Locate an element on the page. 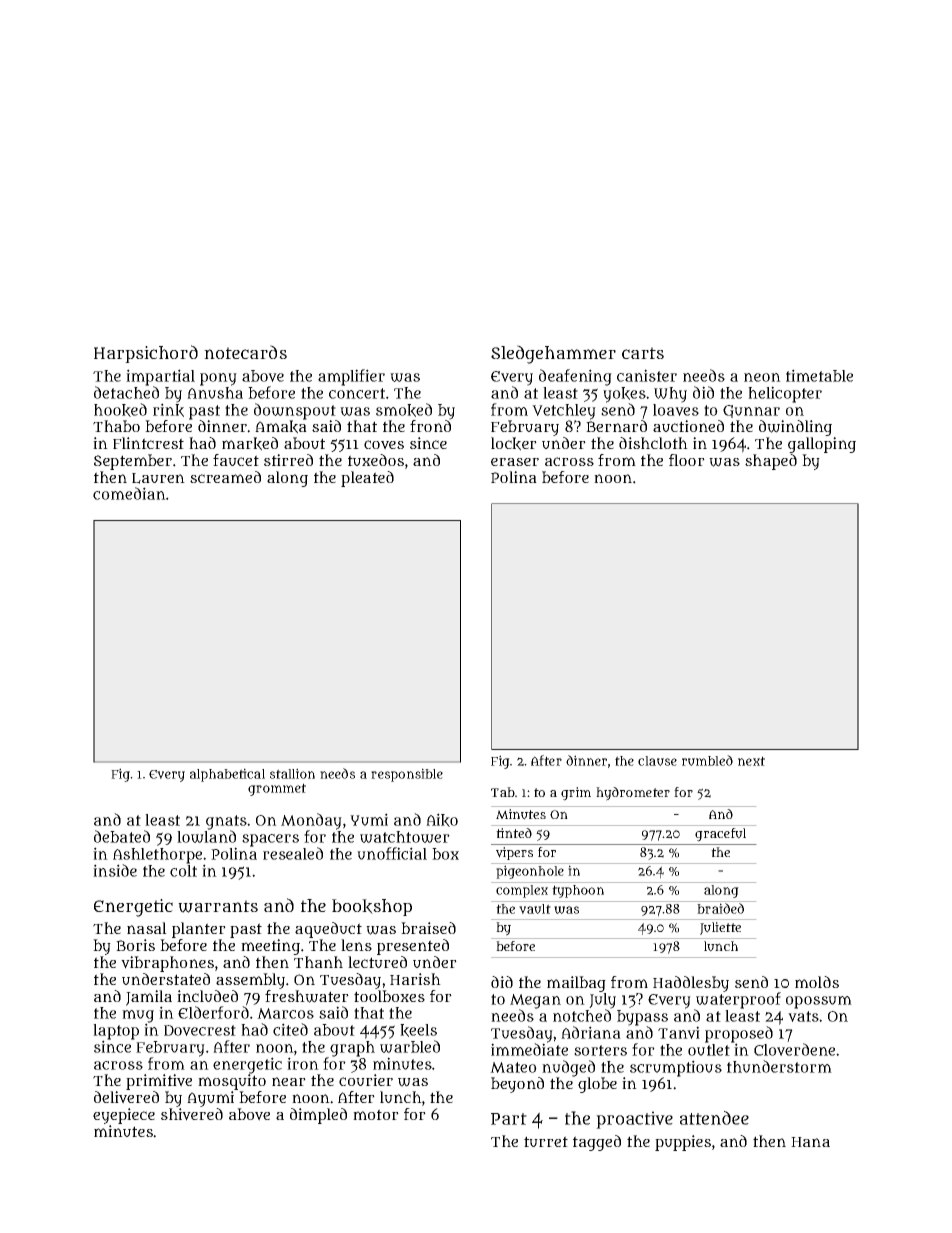 The image size is (952, 1233). mosquito is located at coordinates (232, 1082).
